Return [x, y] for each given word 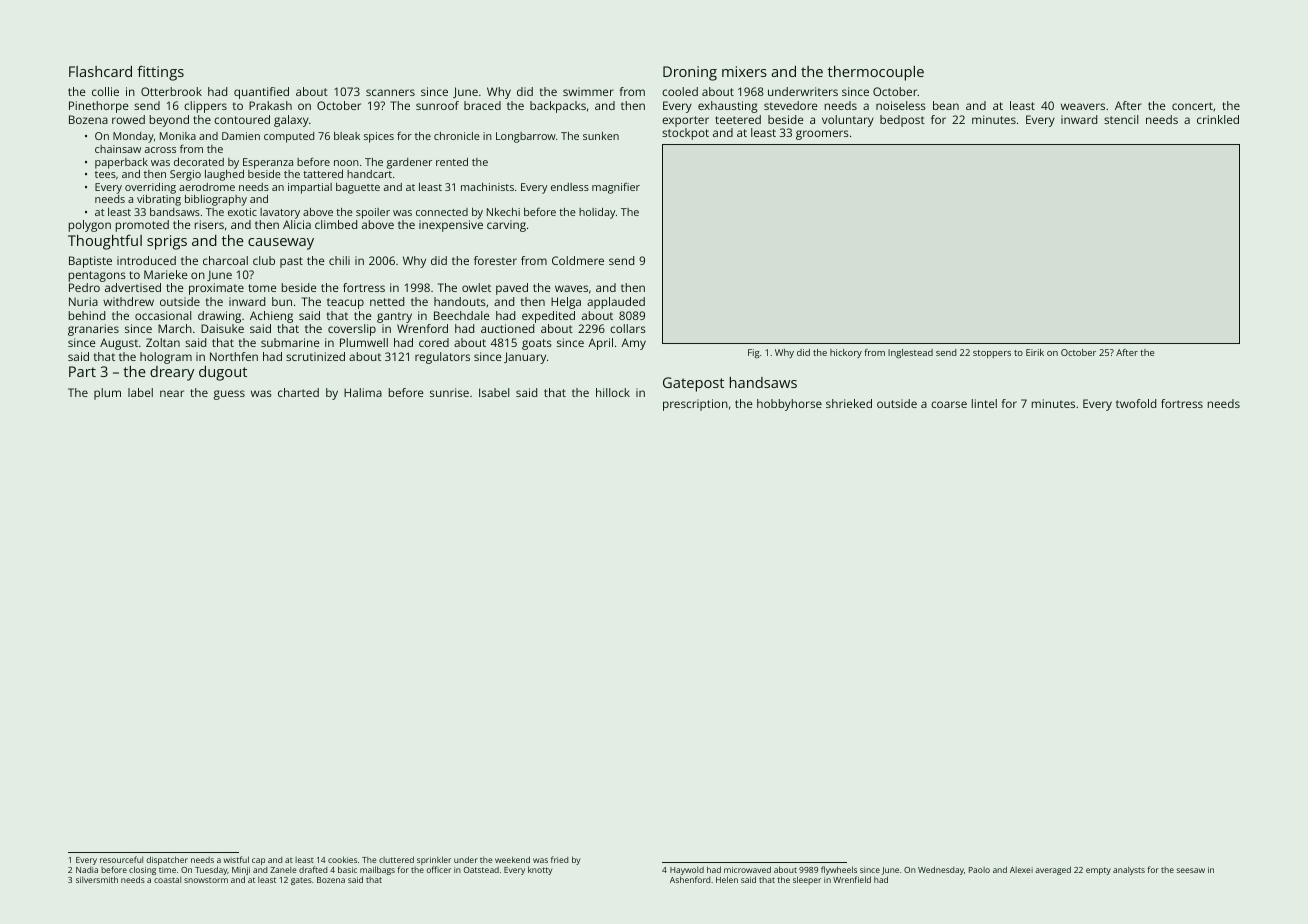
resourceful [121, 859]
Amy [633, 344]
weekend [512, 859]
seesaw [1191, 870]
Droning [690, 73]
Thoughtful [105, 242]
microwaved [747, 869]
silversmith [97, 879]
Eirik [1035, 352]
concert [1192, 106]
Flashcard [100, 71]
